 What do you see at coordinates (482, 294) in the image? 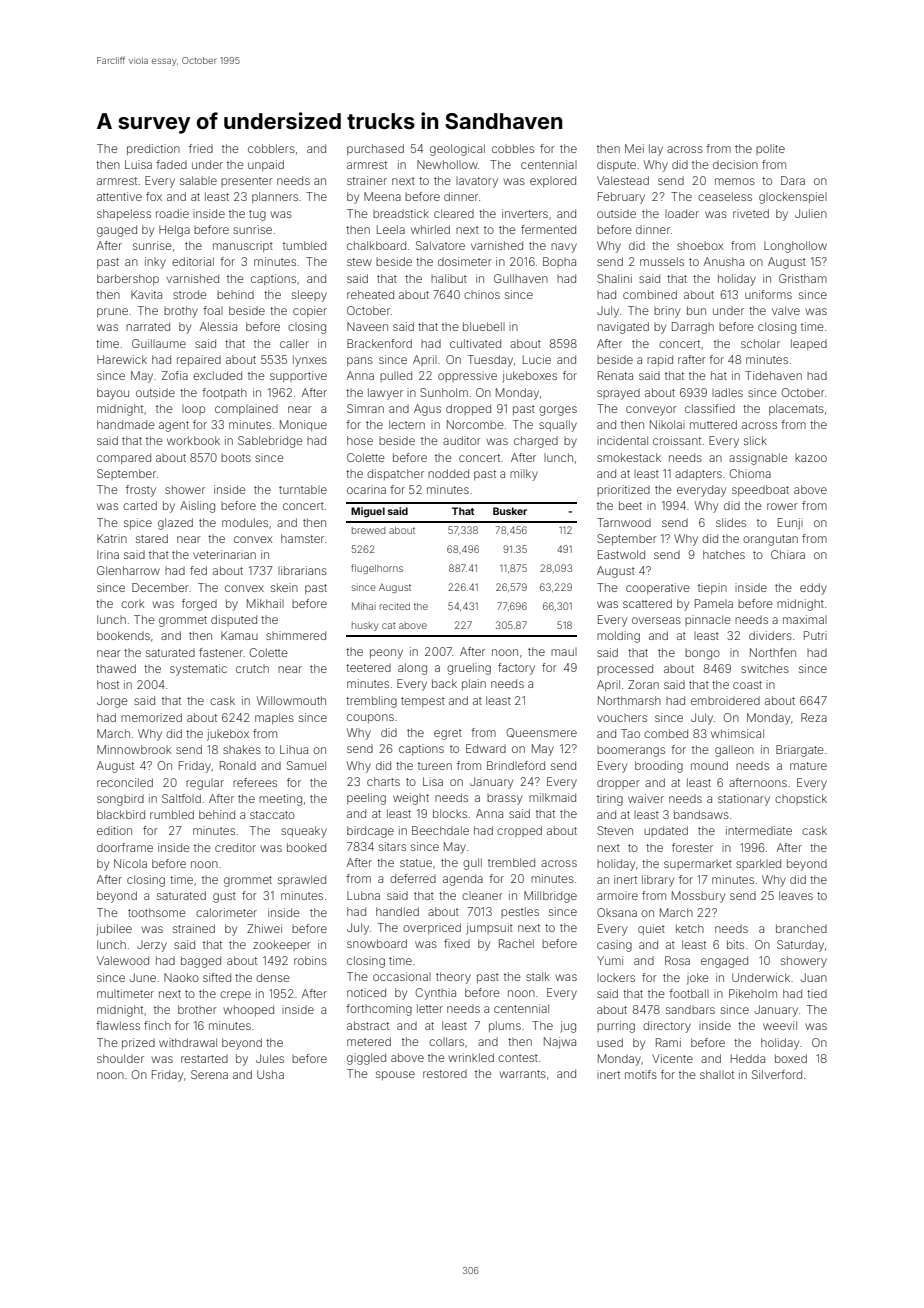
I see `chinos` at bounding box center [482, 294].
